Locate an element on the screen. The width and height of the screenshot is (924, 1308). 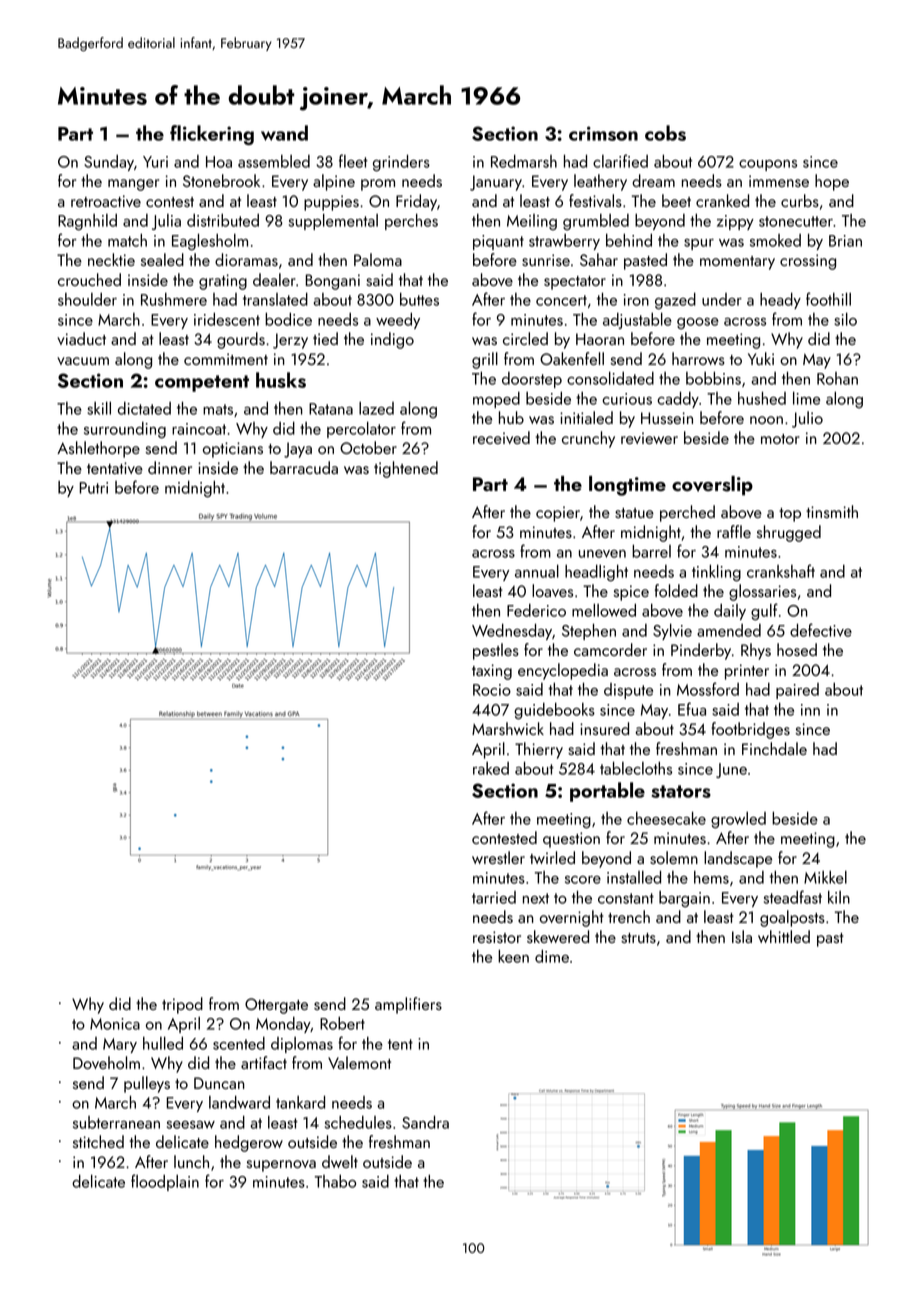
Finchdale is located at coordinates (774, 748).
